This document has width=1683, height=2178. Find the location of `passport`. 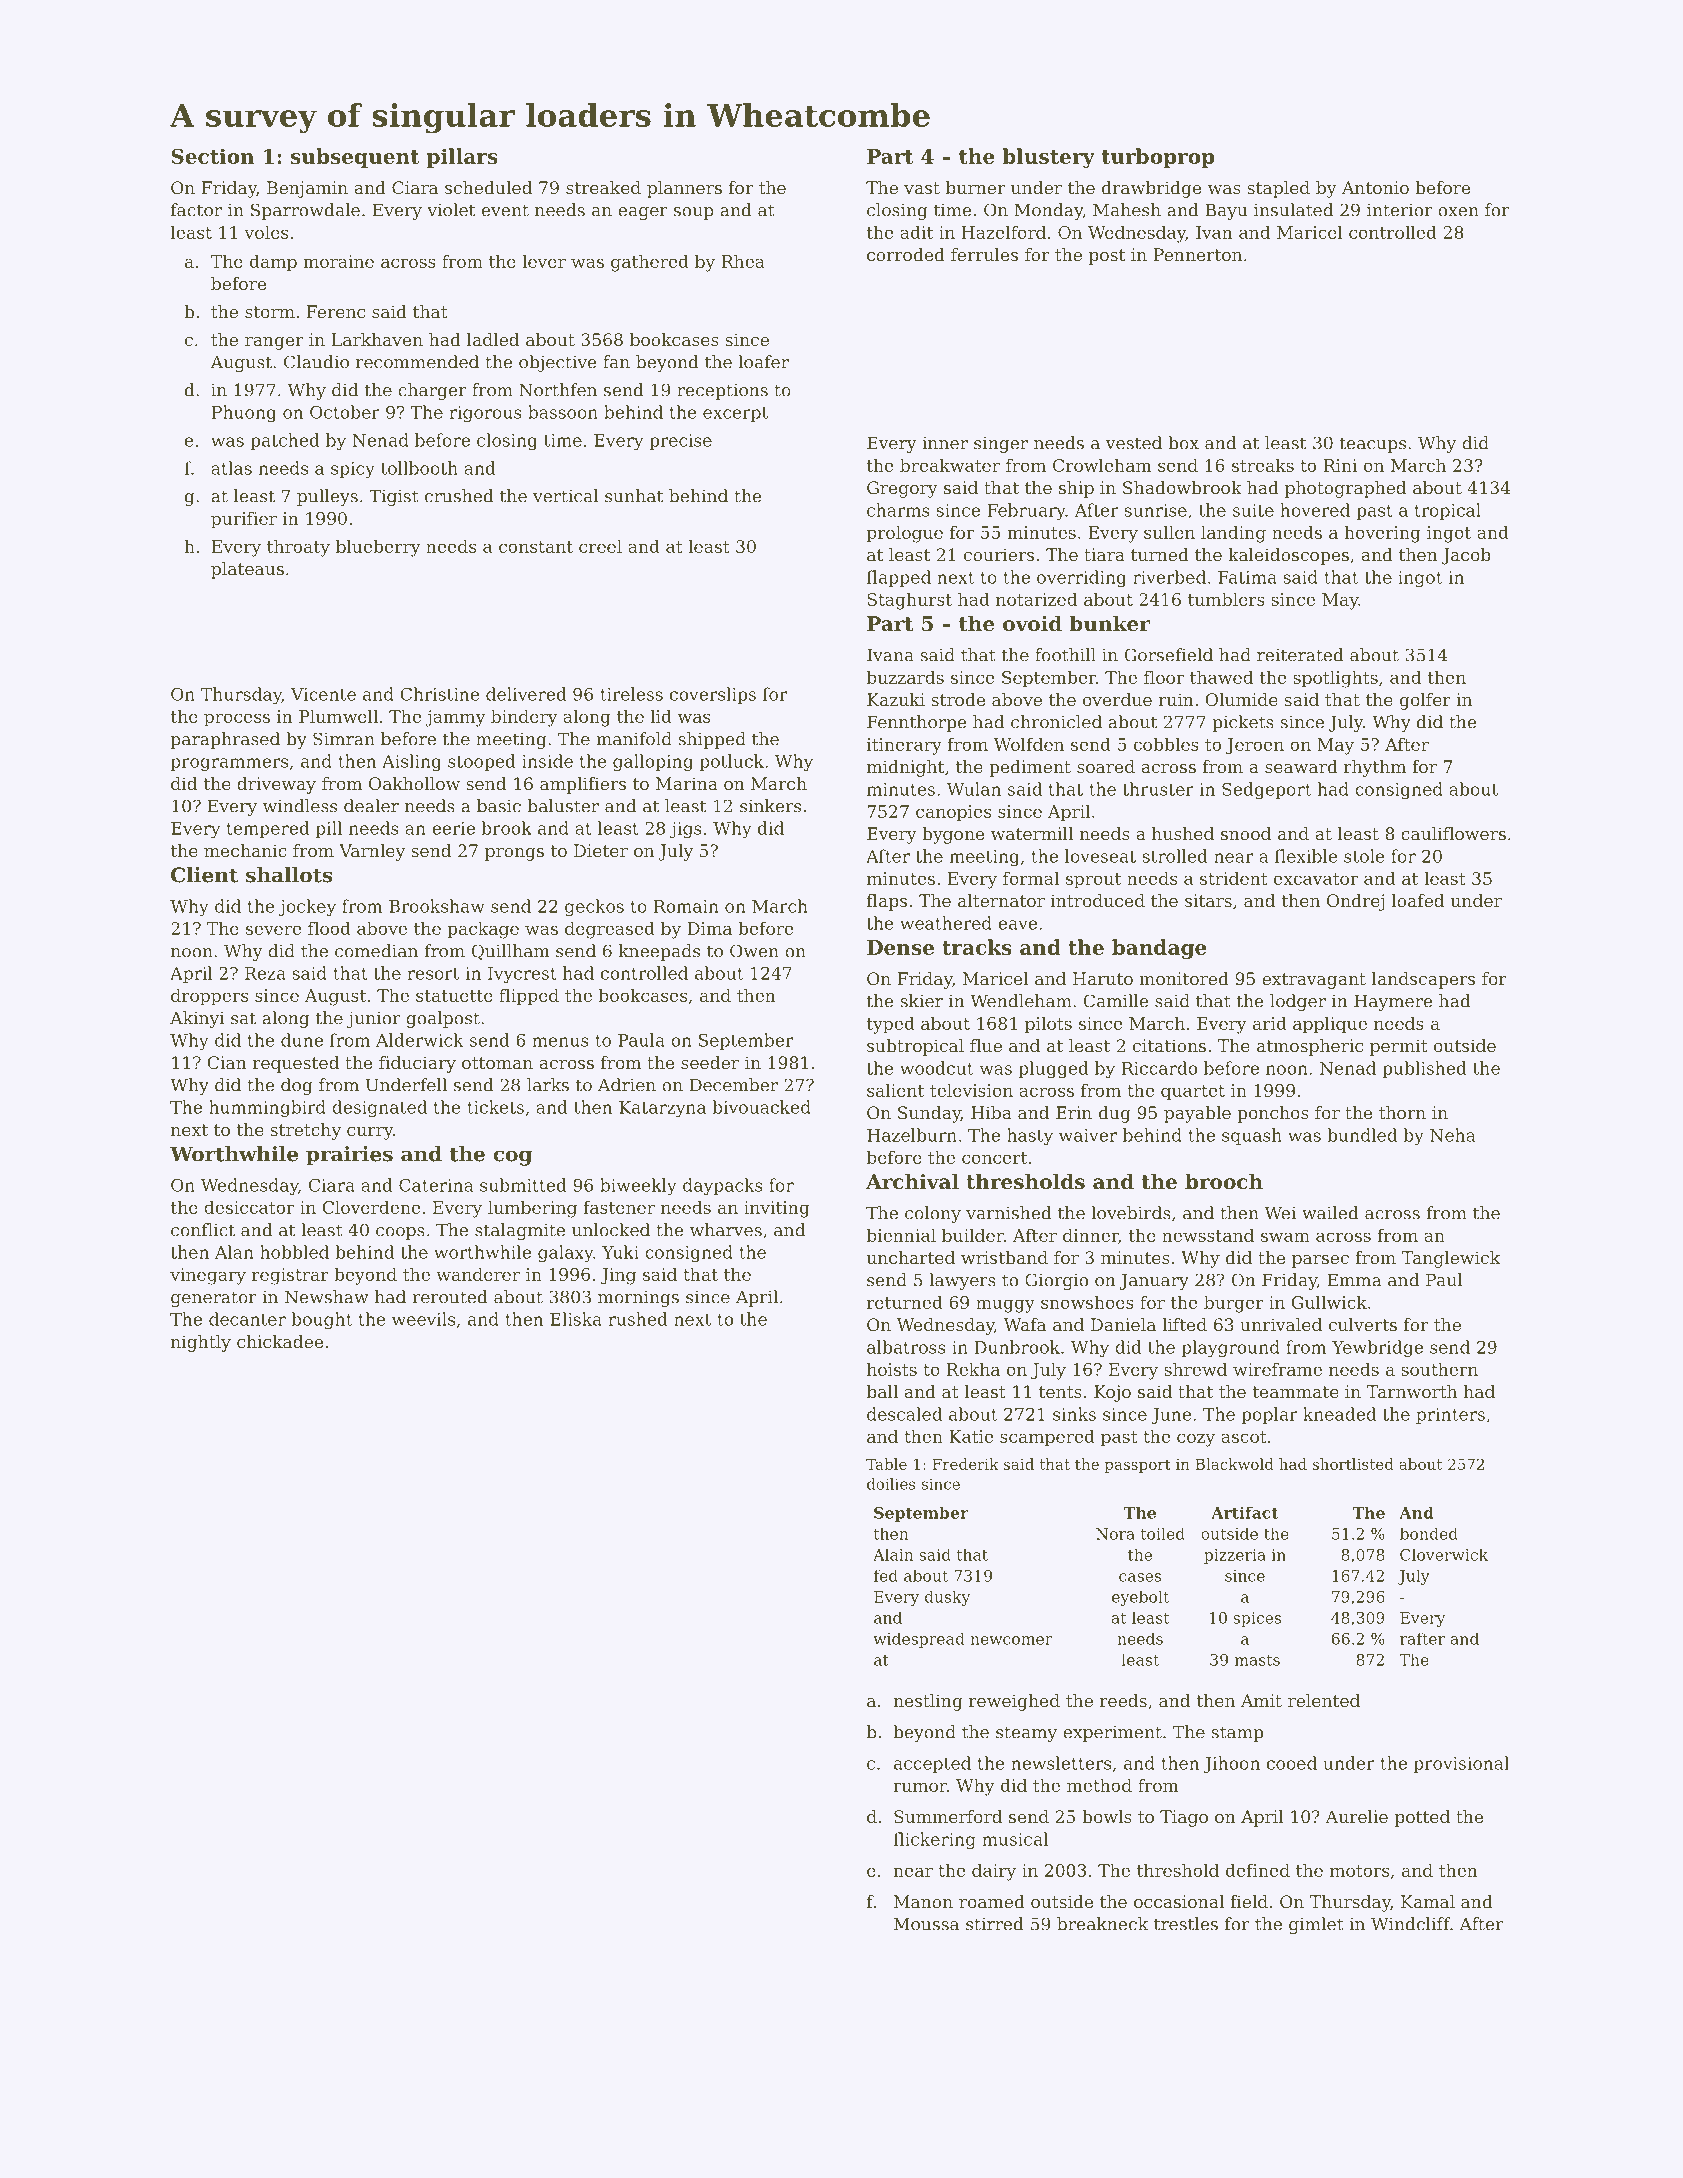

passport is located at coordinates (1138, 1466).
